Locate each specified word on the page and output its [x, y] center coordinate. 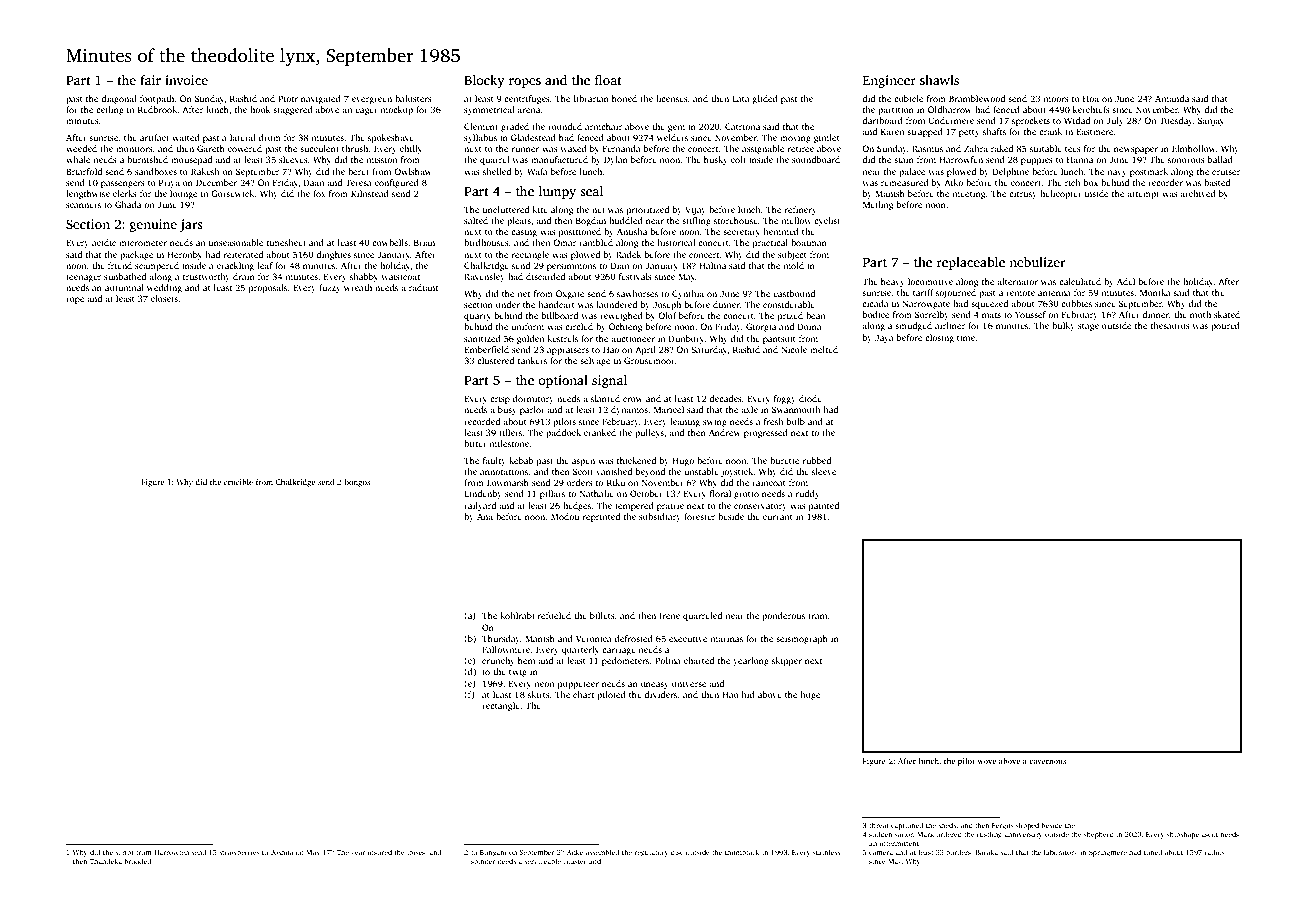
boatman [809, 242]
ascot [1209, 835]
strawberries [239, 852]
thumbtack [742, 852]
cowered [245, 148]
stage [1088, 327]
